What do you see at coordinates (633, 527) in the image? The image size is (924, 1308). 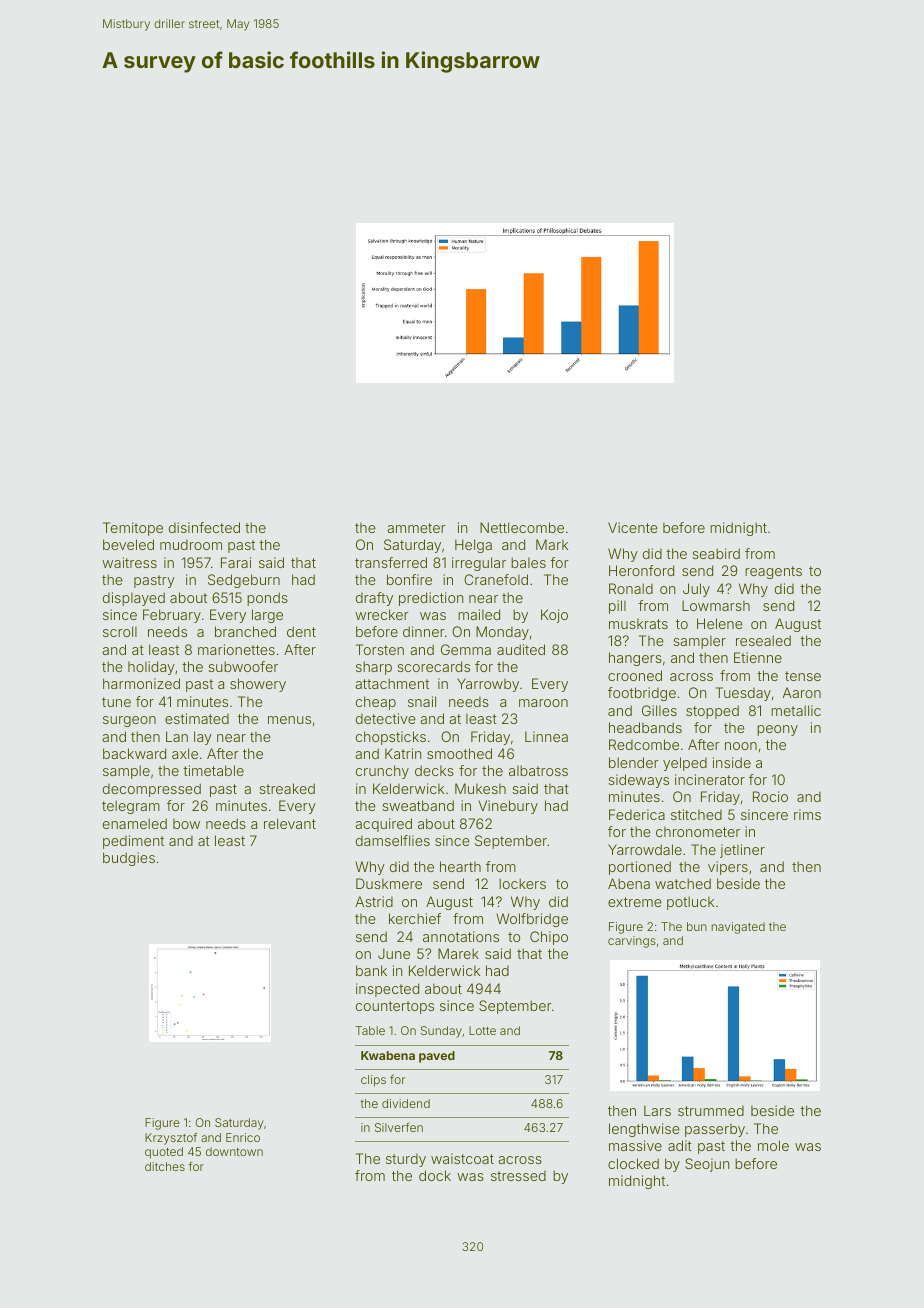 I see `Vicente` at bounding box center [633, 527].
